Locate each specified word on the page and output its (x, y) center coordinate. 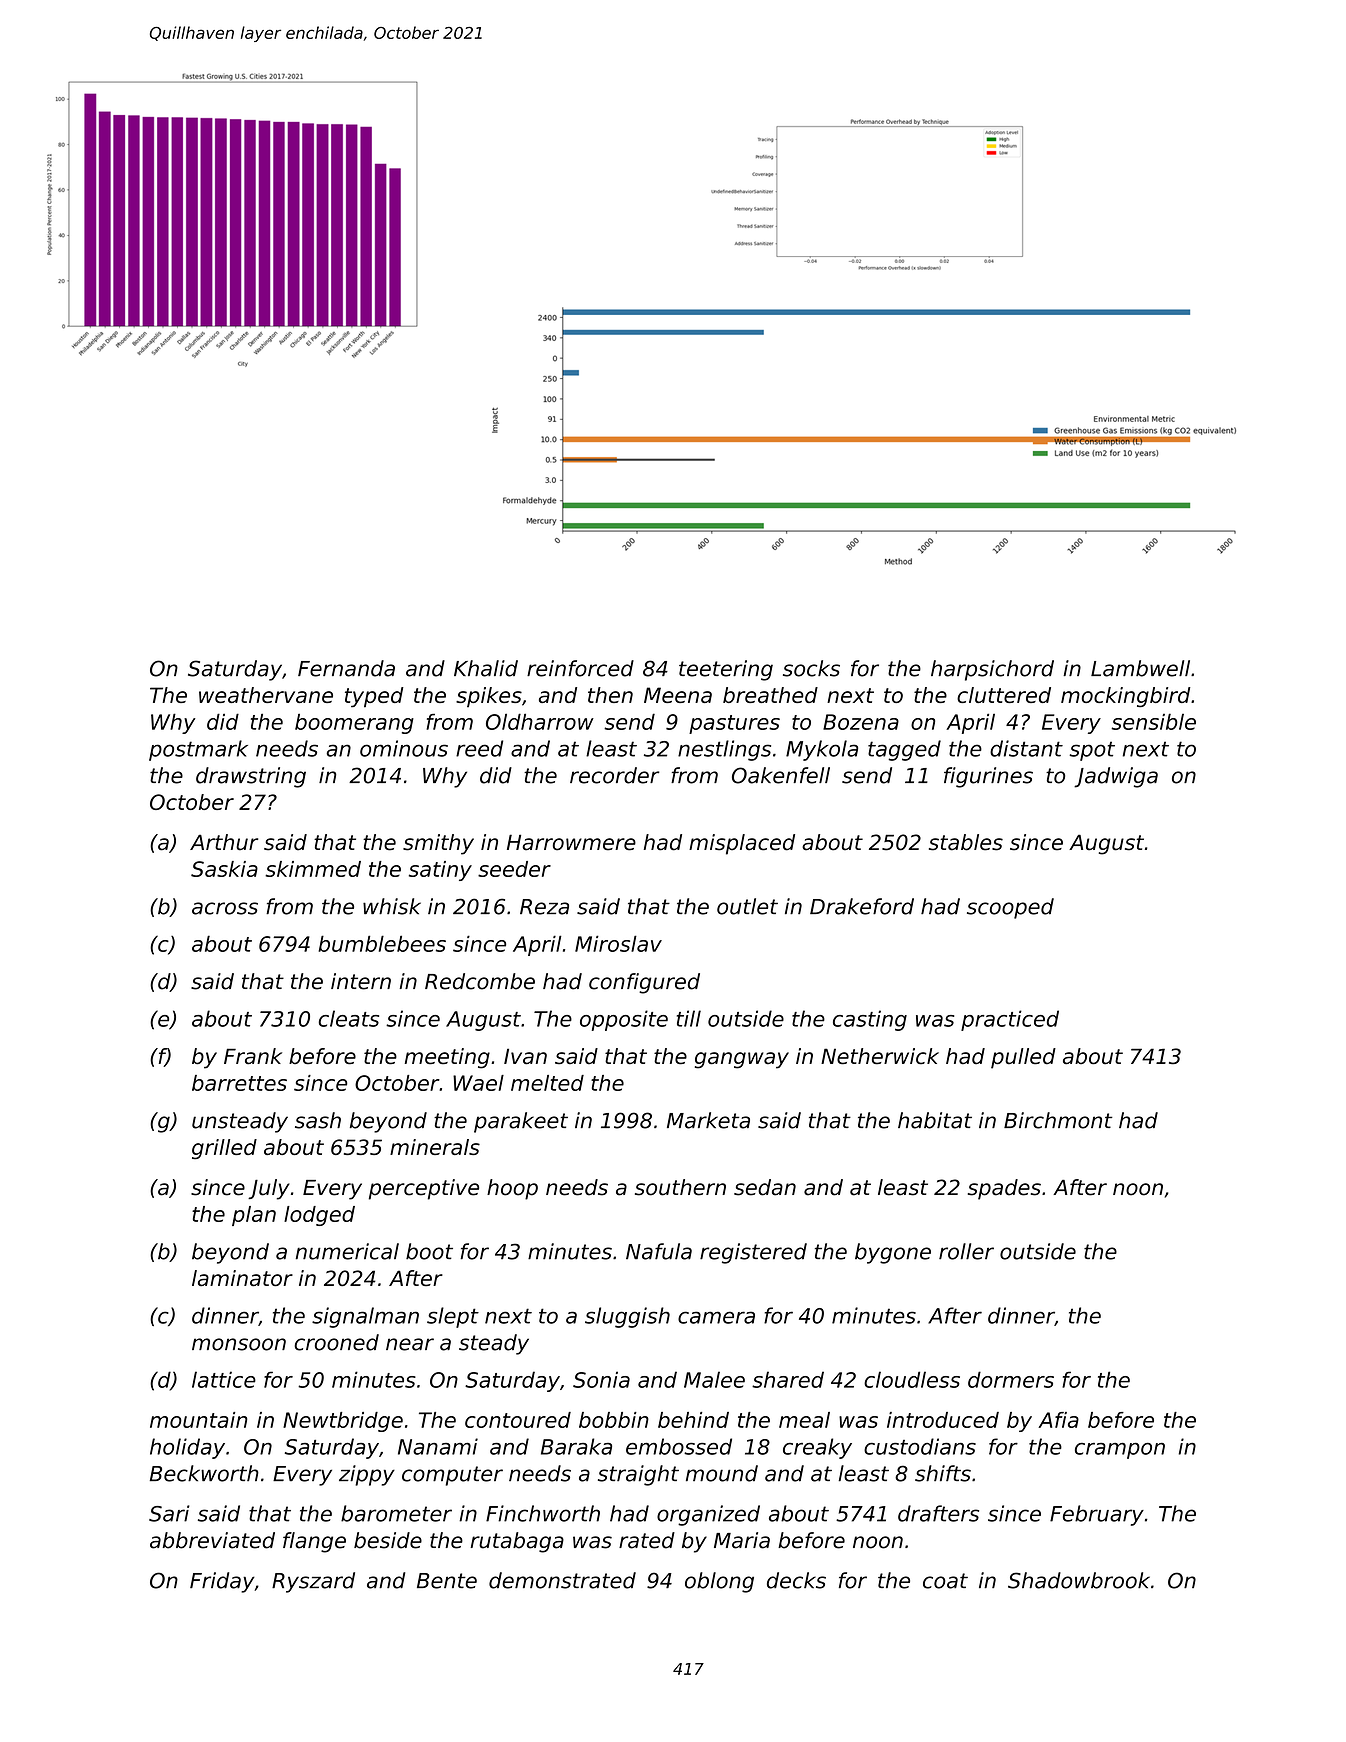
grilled (224, 1149)
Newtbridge (343, 1422)
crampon (1120, 1451)
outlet (747, 906)
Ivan (525, 1056)
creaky (817, 1448)
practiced (1010, 1020)
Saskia (224, 869)
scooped (1010, 908)
